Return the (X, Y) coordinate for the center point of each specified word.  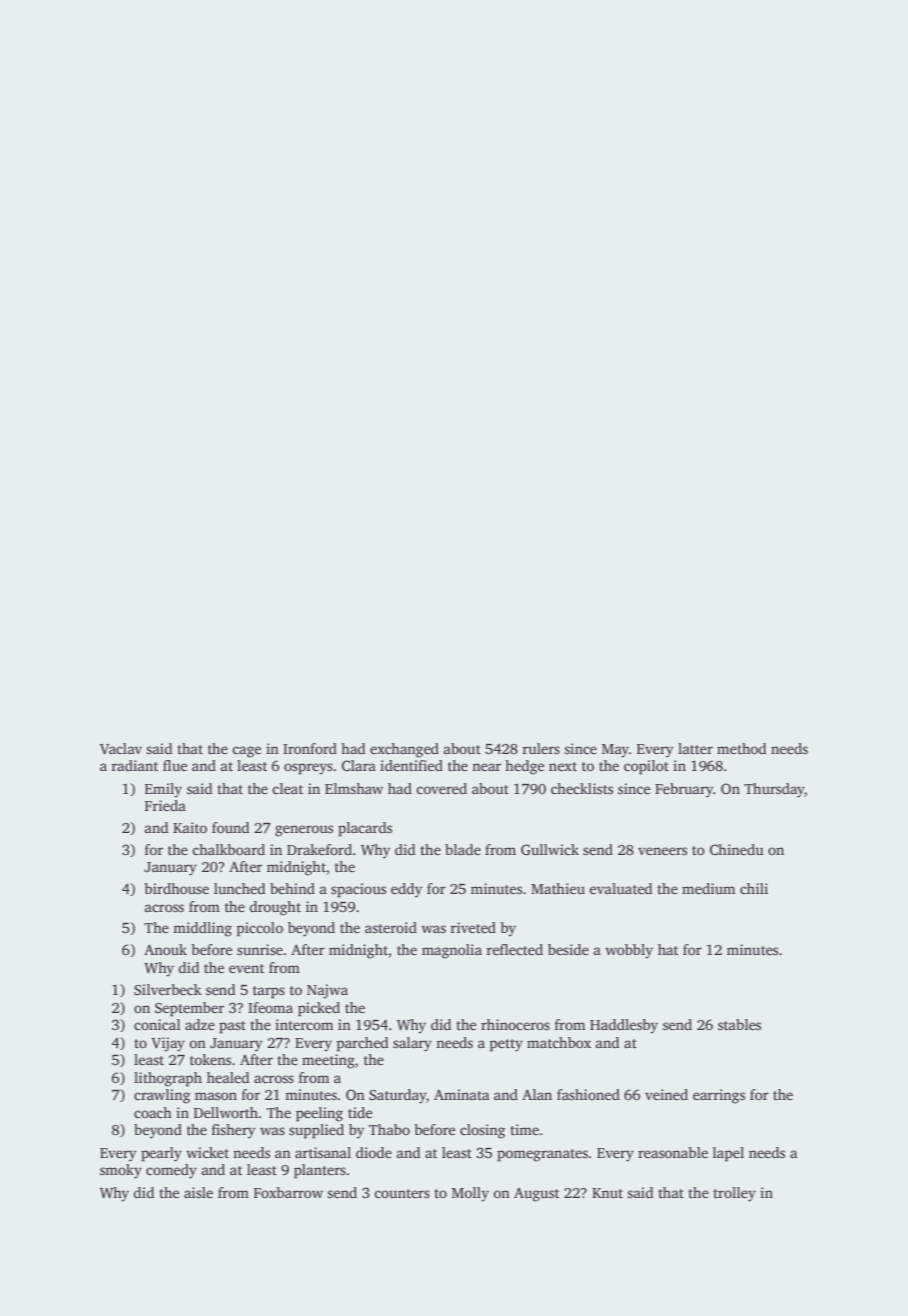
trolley (734, 1194)
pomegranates (542, 1155)
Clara (359, 765)
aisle (198, 1192)
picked (319, 1009)
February (684, 790)
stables (739, 1024)
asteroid (391, 927)
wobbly (629, 951)
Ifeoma (270, 1007)
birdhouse (176, 888)
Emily (163, 790)
